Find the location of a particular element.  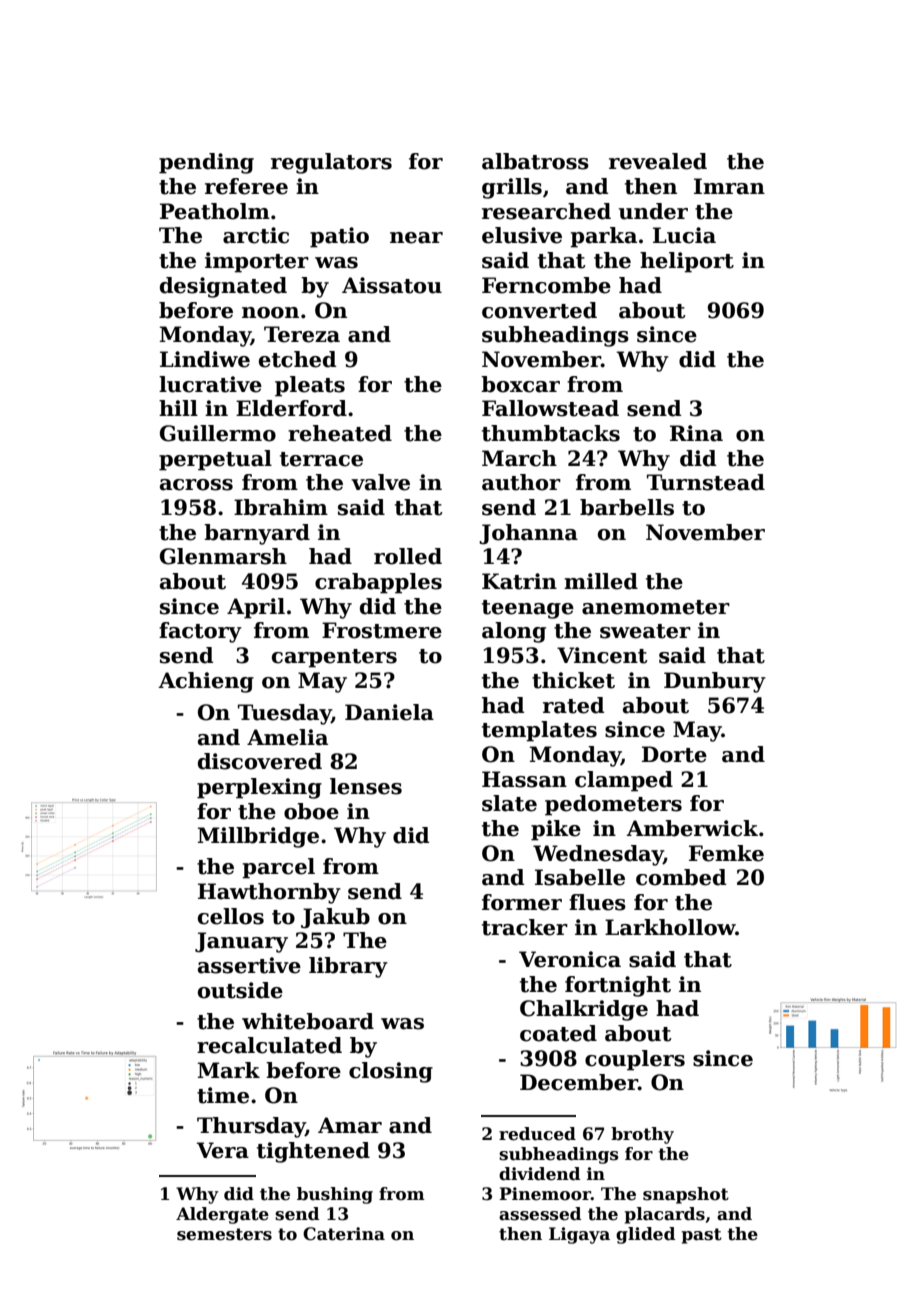

crabapples is located at coordinates (378, 583).
